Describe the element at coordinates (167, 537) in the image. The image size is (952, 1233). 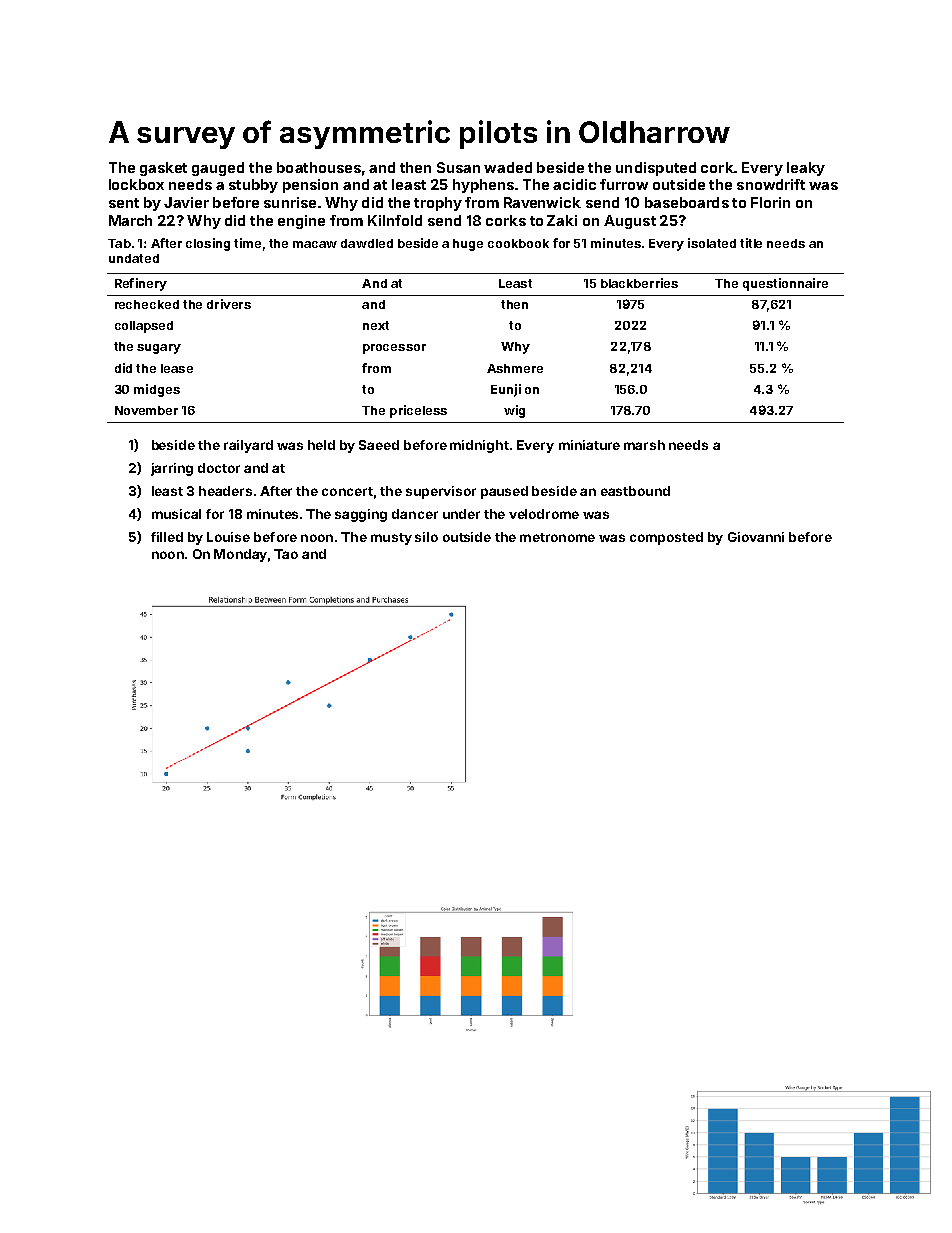
I see `filled` at that location.
